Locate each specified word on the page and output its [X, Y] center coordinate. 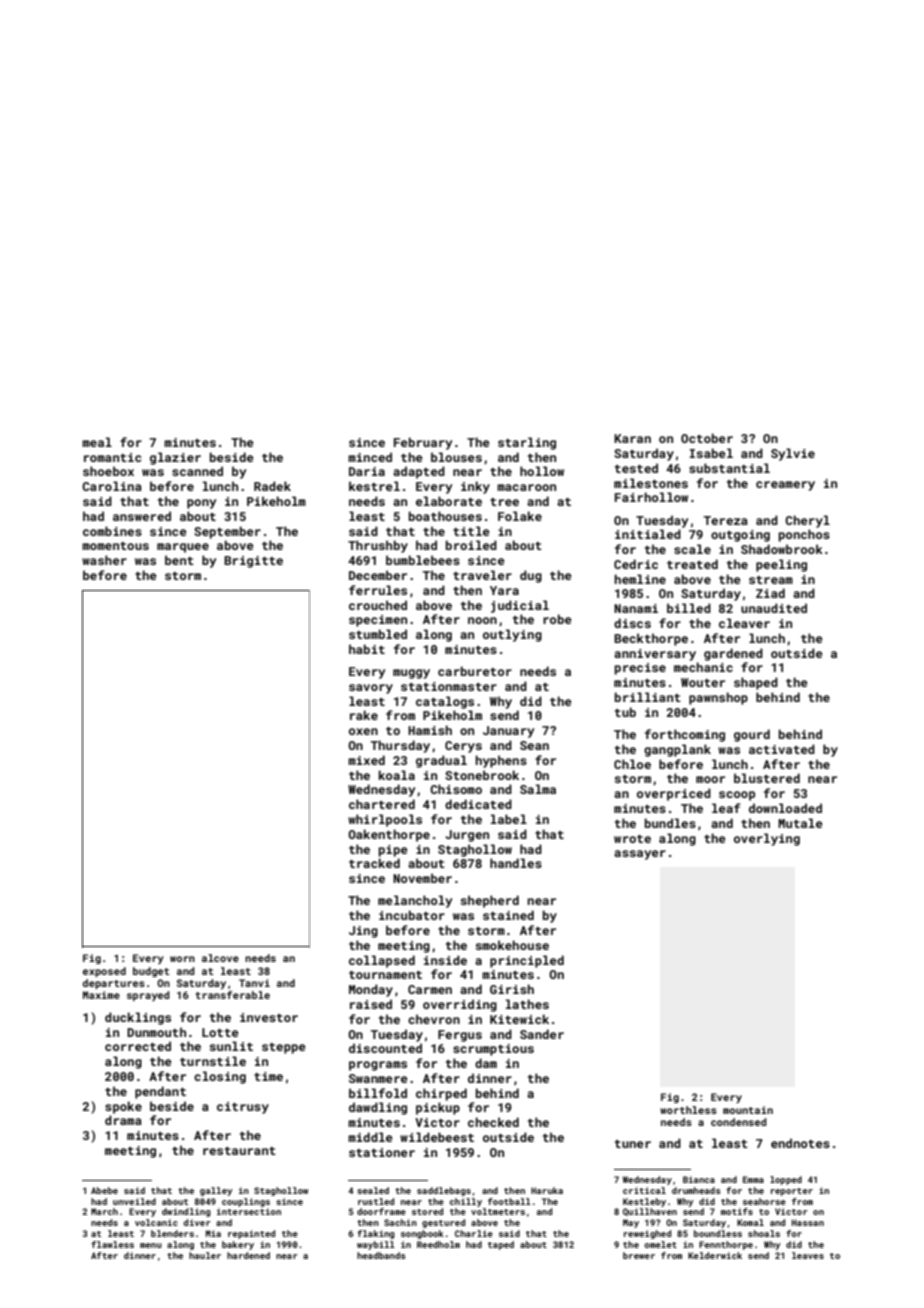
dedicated [478, 804]
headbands [381, 1255]
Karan [632, 438]
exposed [104, 972]
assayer [640, 855]
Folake [520, 516]
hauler [205, 1255]
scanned [197, 471]
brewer [639, 1255]
